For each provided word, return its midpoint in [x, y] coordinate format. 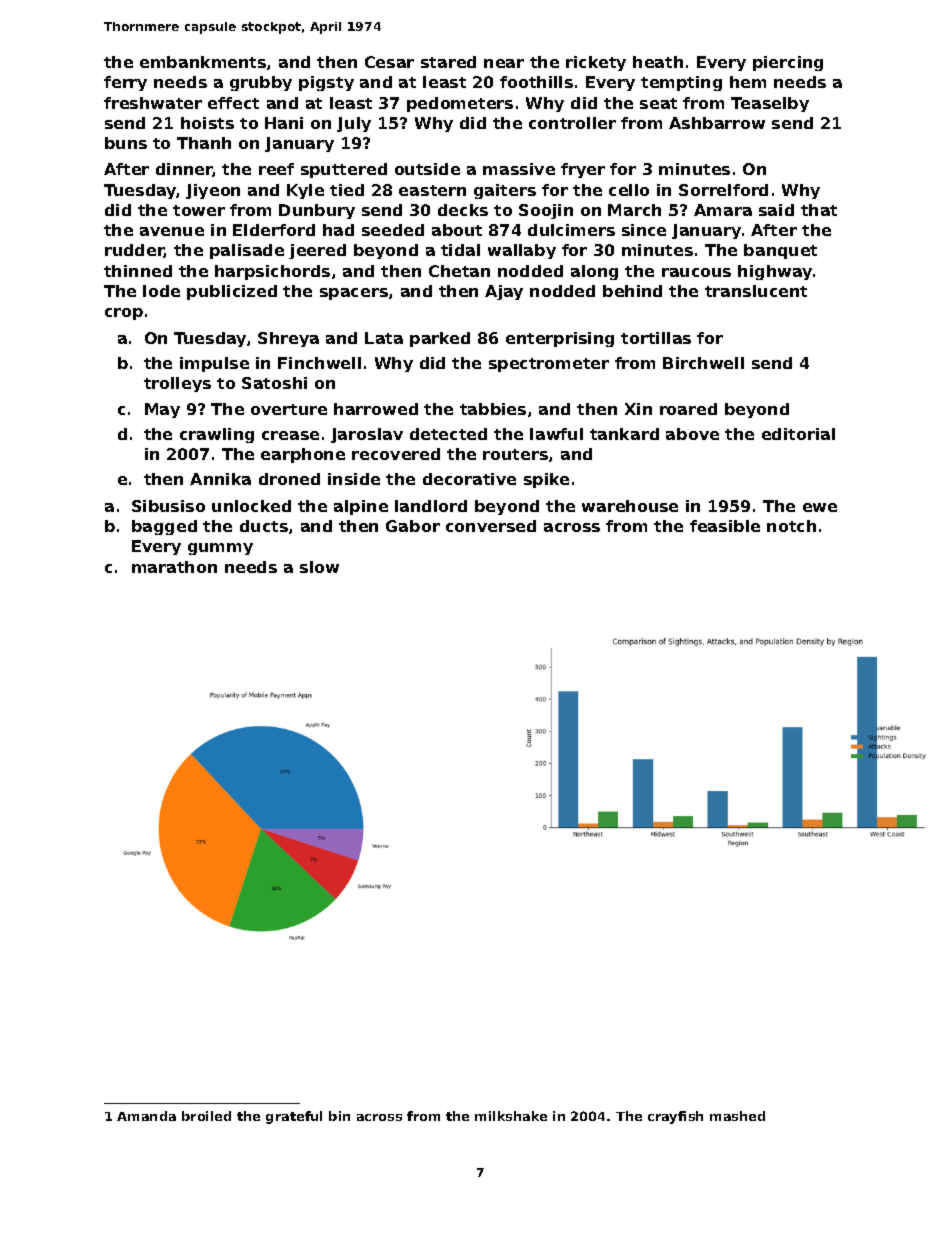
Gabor [413, 526]
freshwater [153, 103]
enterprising [560, 339]
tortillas [656, 338]
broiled [206, 1116]
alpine [361, 507]
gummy [220, 549]
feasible [725, 526]
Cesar [389, 62]
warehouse [630, 506]
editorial [798, 434]
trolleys [177, 384]
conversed [491, 526]
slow [319, 567]
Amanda [146, 1116]
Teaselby [770, 104]
